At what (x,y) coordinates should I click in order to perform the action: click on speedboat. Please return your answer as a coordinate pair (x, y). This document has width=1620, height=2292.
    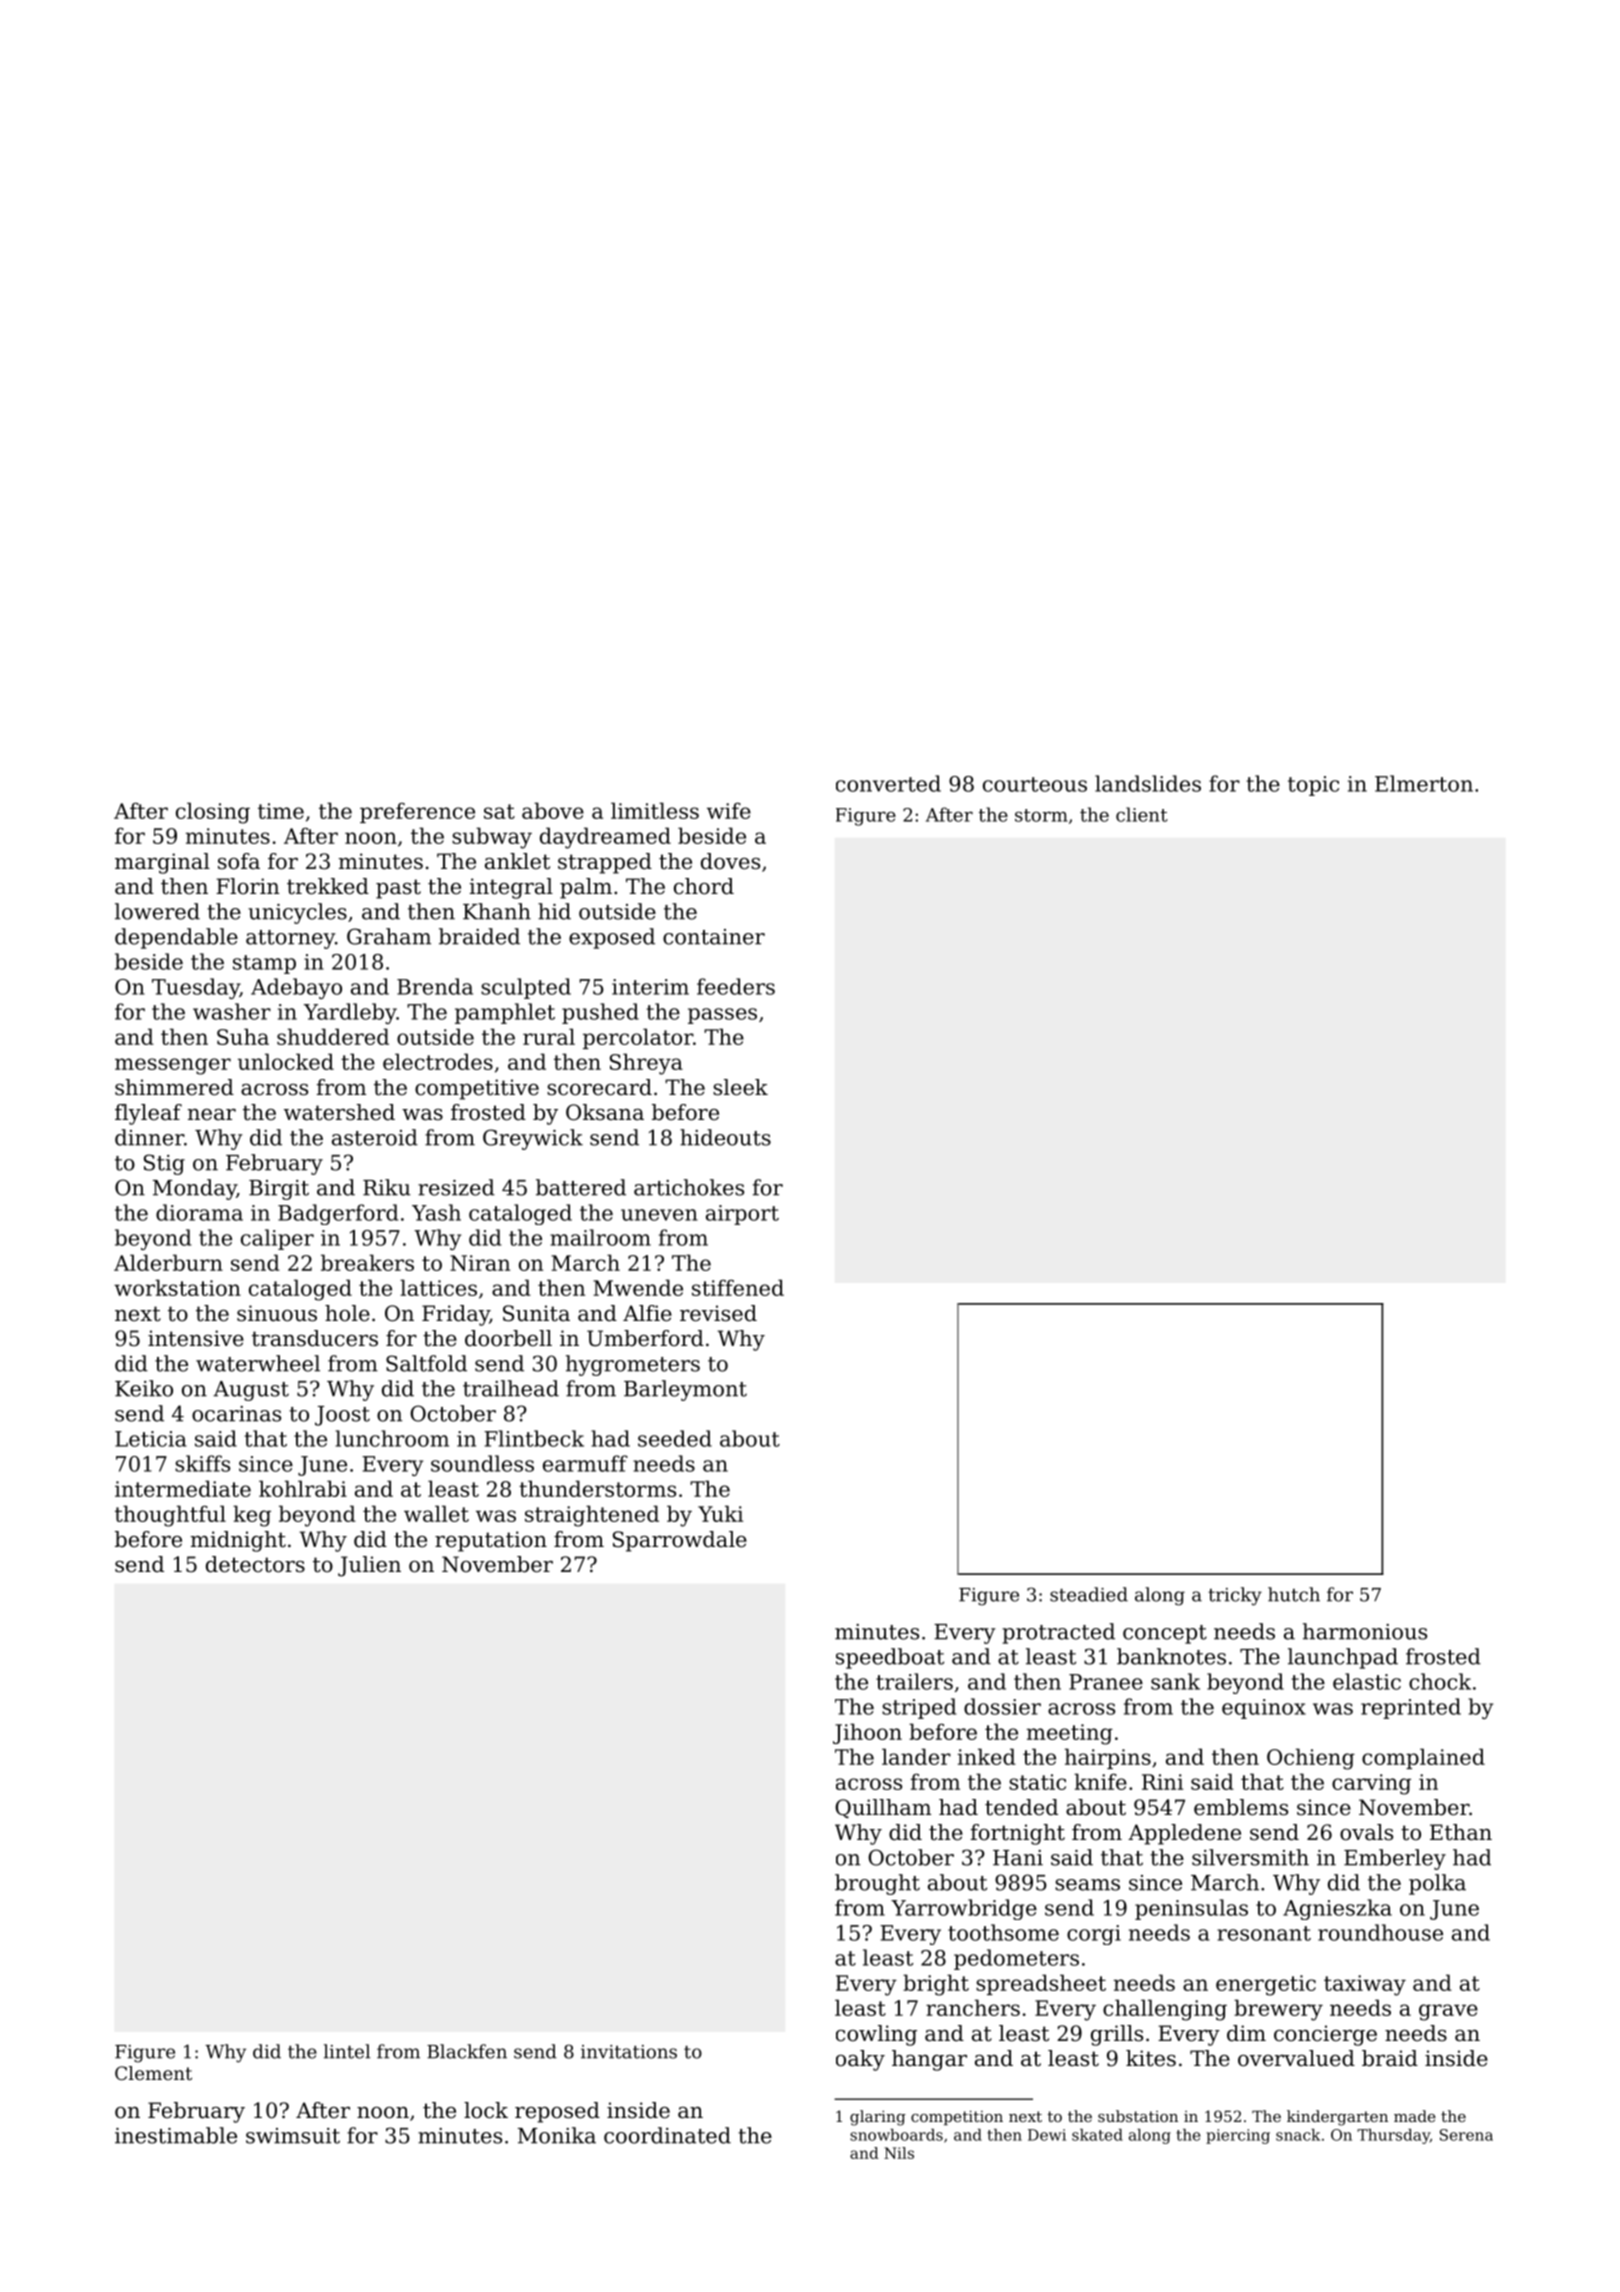
    Looking at the image, I should click on (890, 1658).
